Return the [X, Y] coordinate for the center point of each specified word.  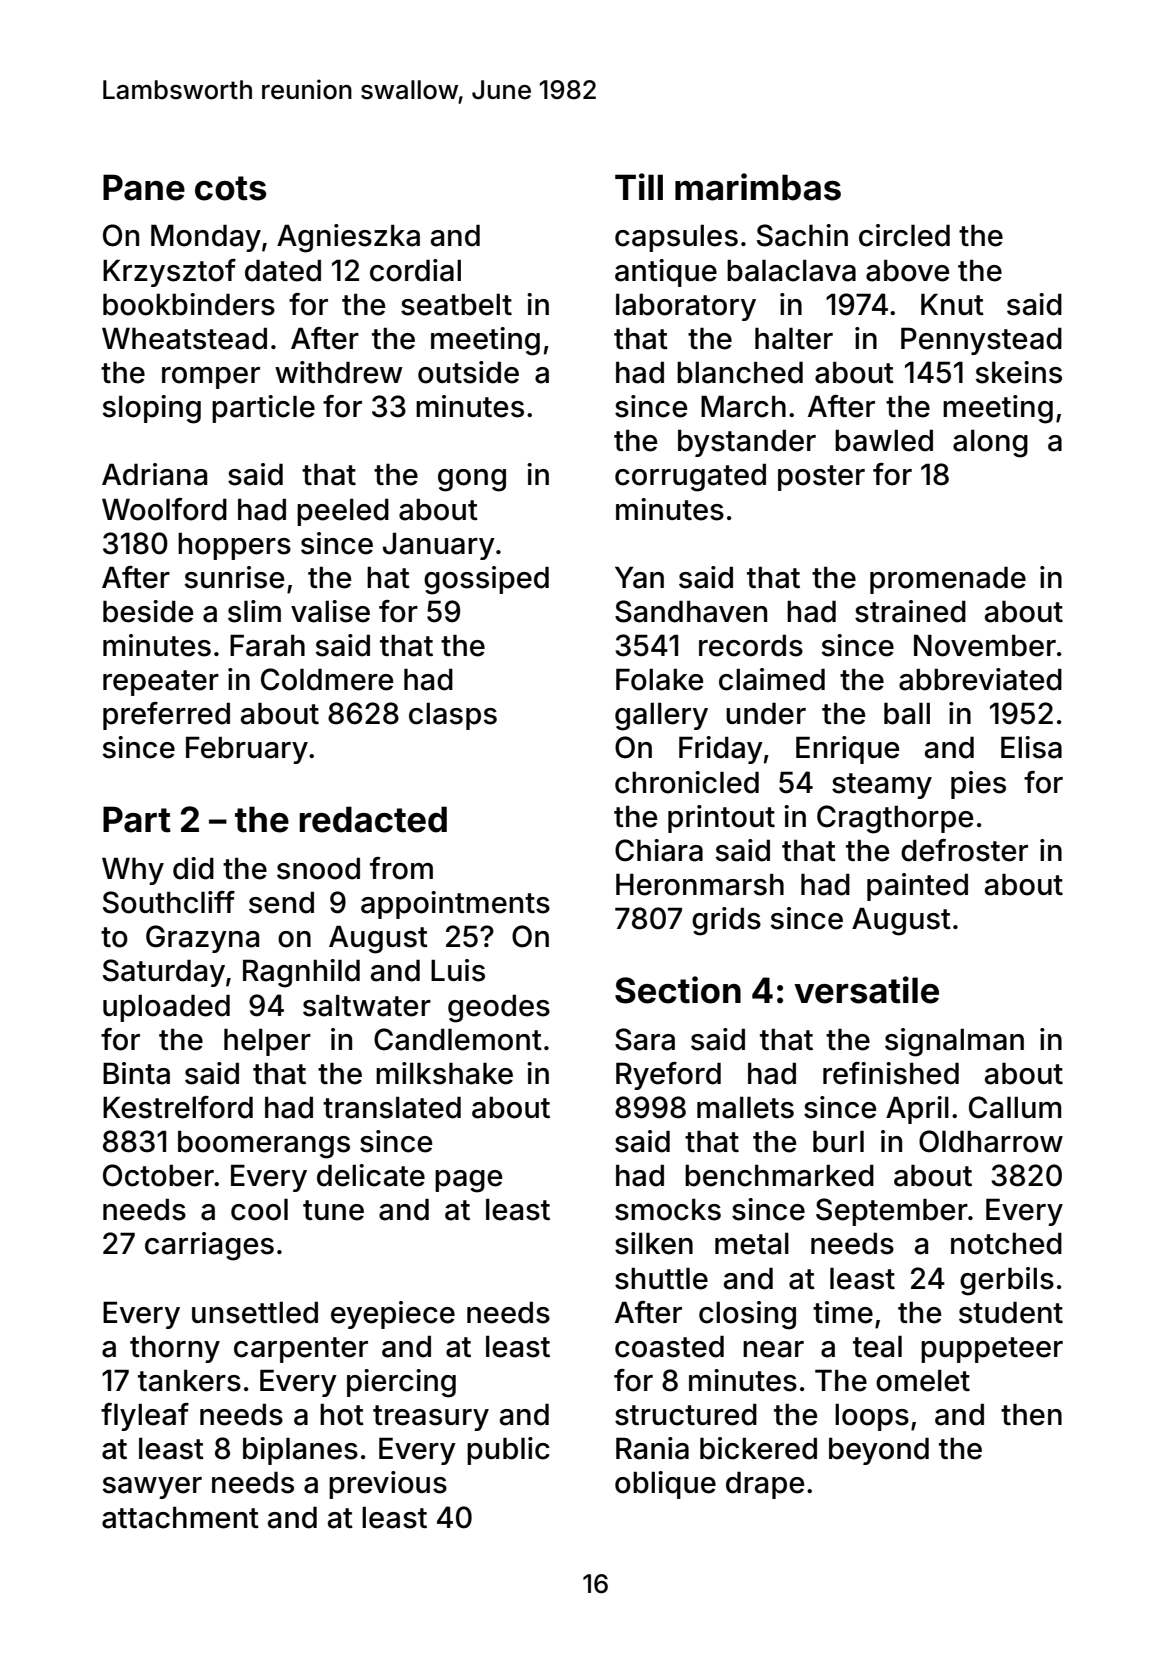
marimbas [758, 187]
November [985, 645]
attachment [180, 1517]
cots [230, 188]
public [508, 1451]
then [1031, 1415]
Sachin [802, 235]
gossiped [486, 580]
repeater [161, 683]
